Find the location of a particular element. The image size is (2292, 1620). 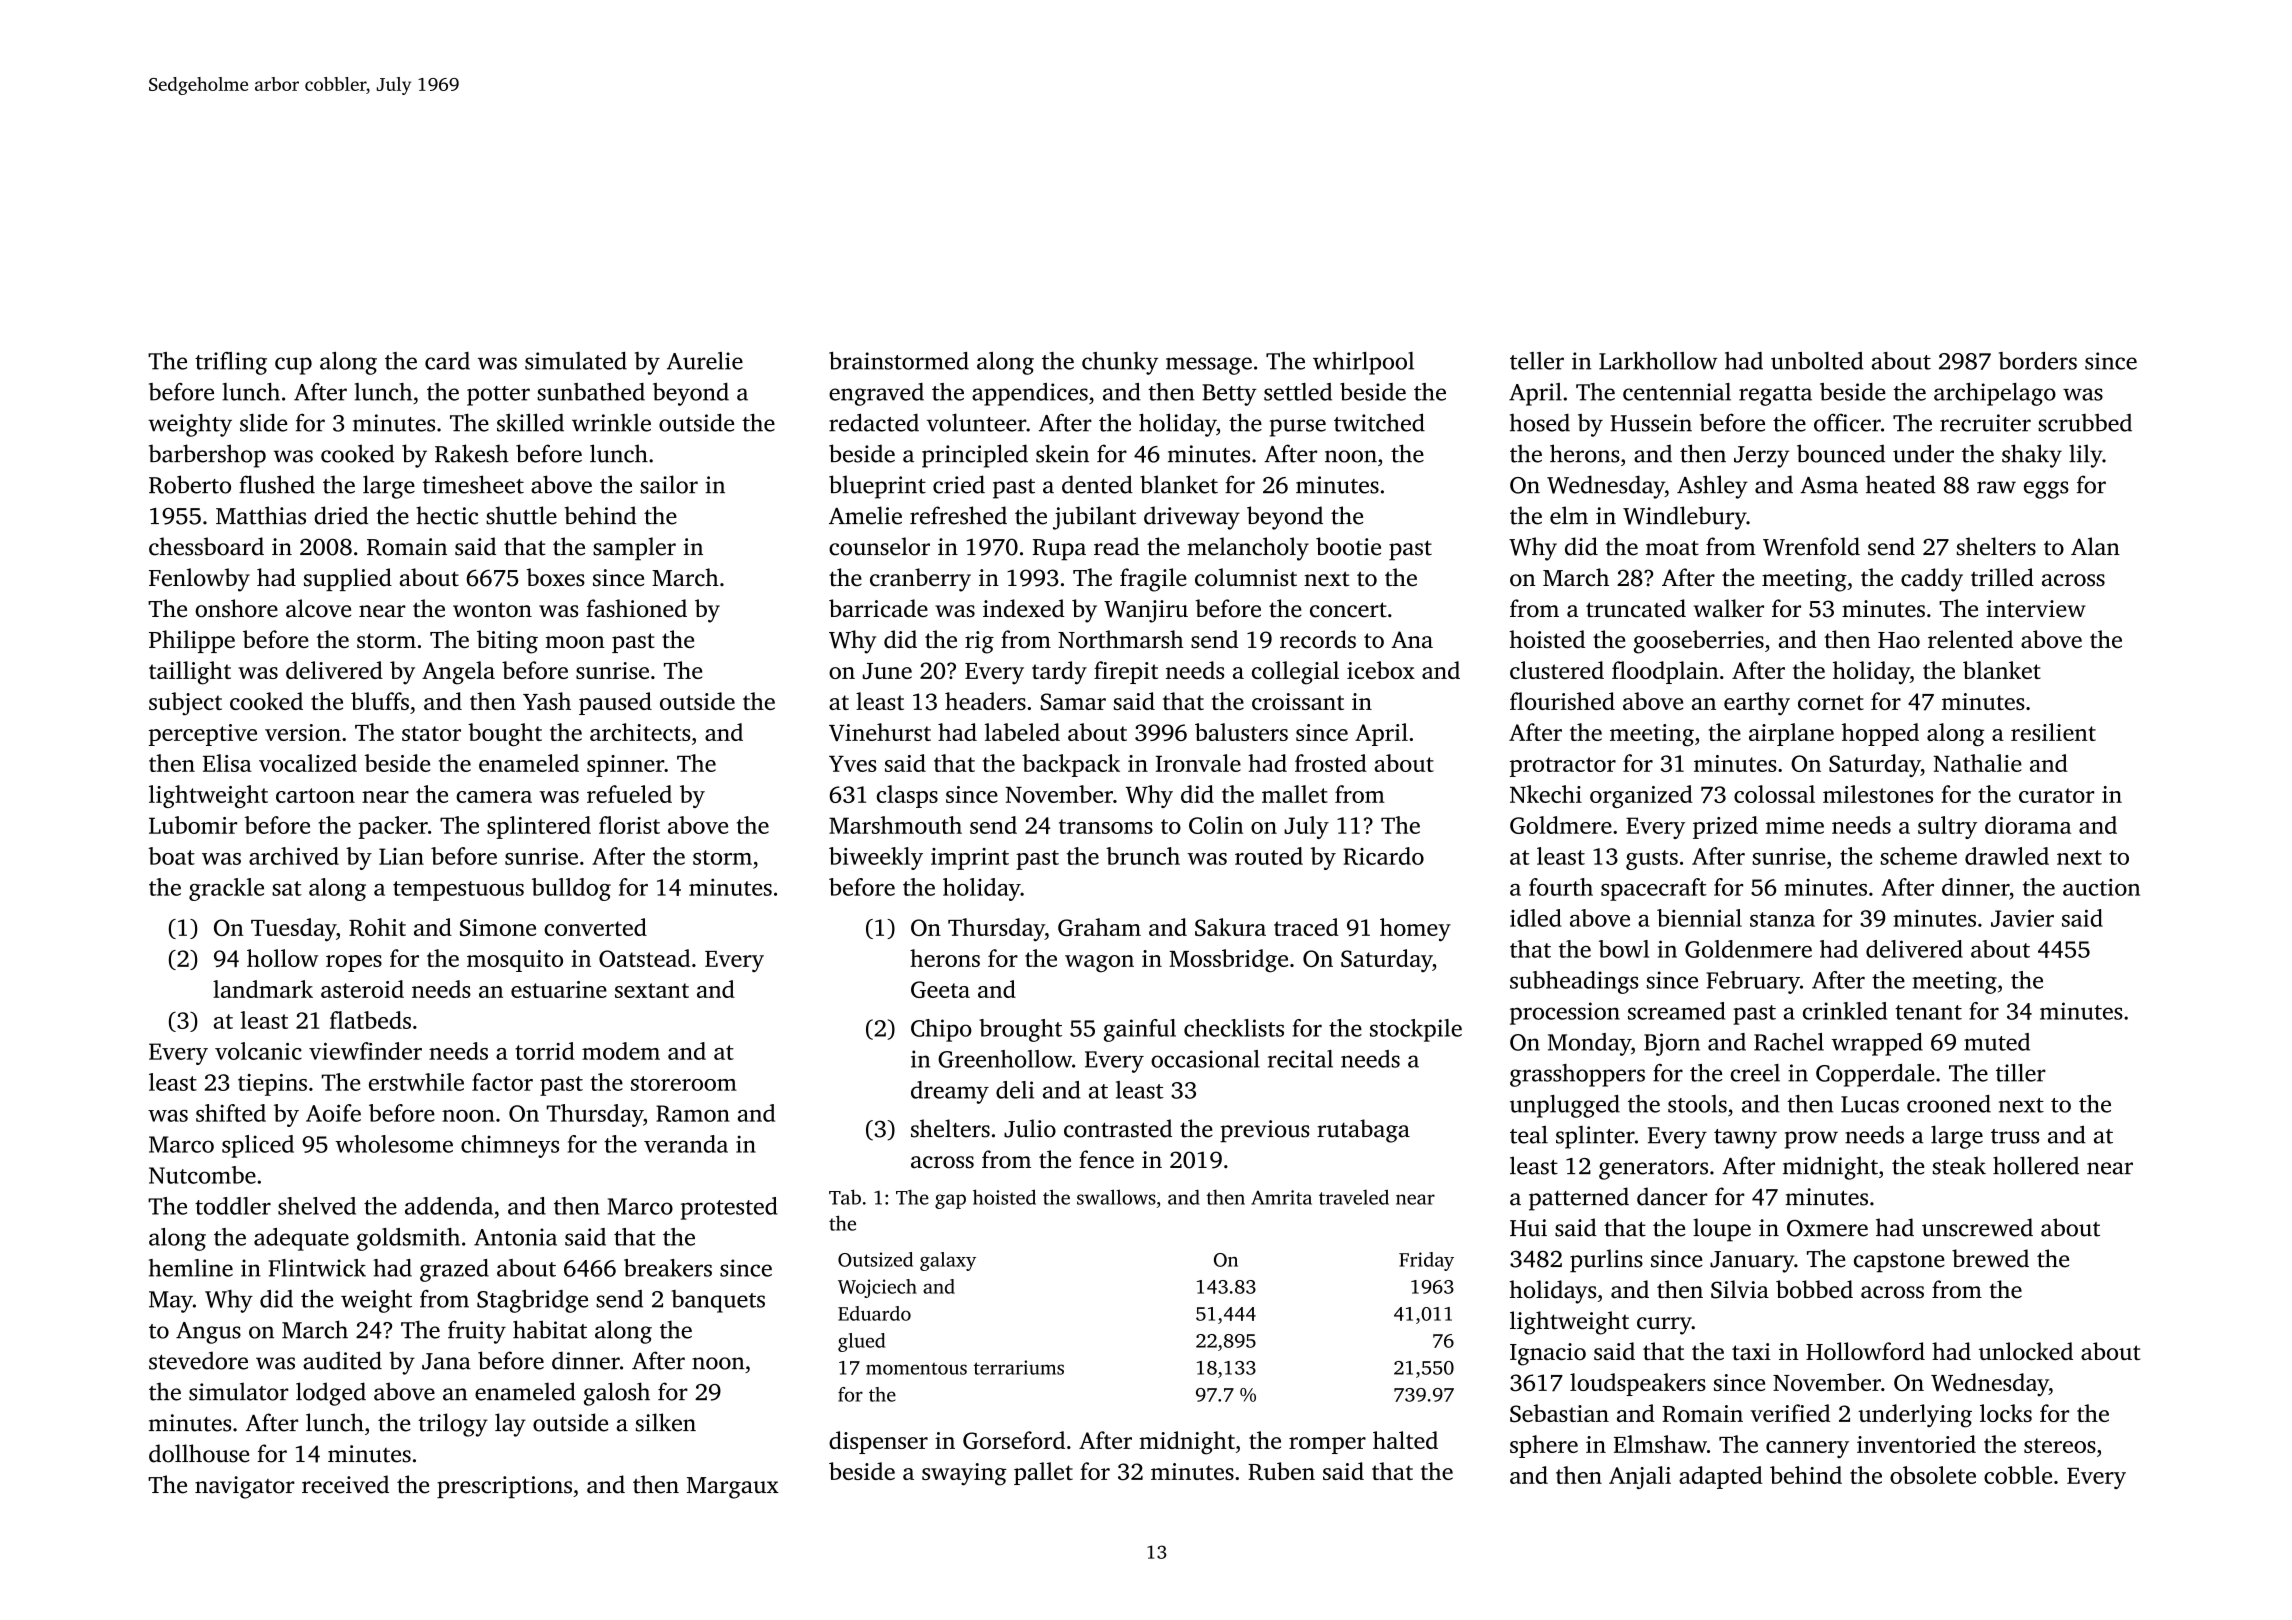

Anjali is located at coordinates (1640, 1477).
